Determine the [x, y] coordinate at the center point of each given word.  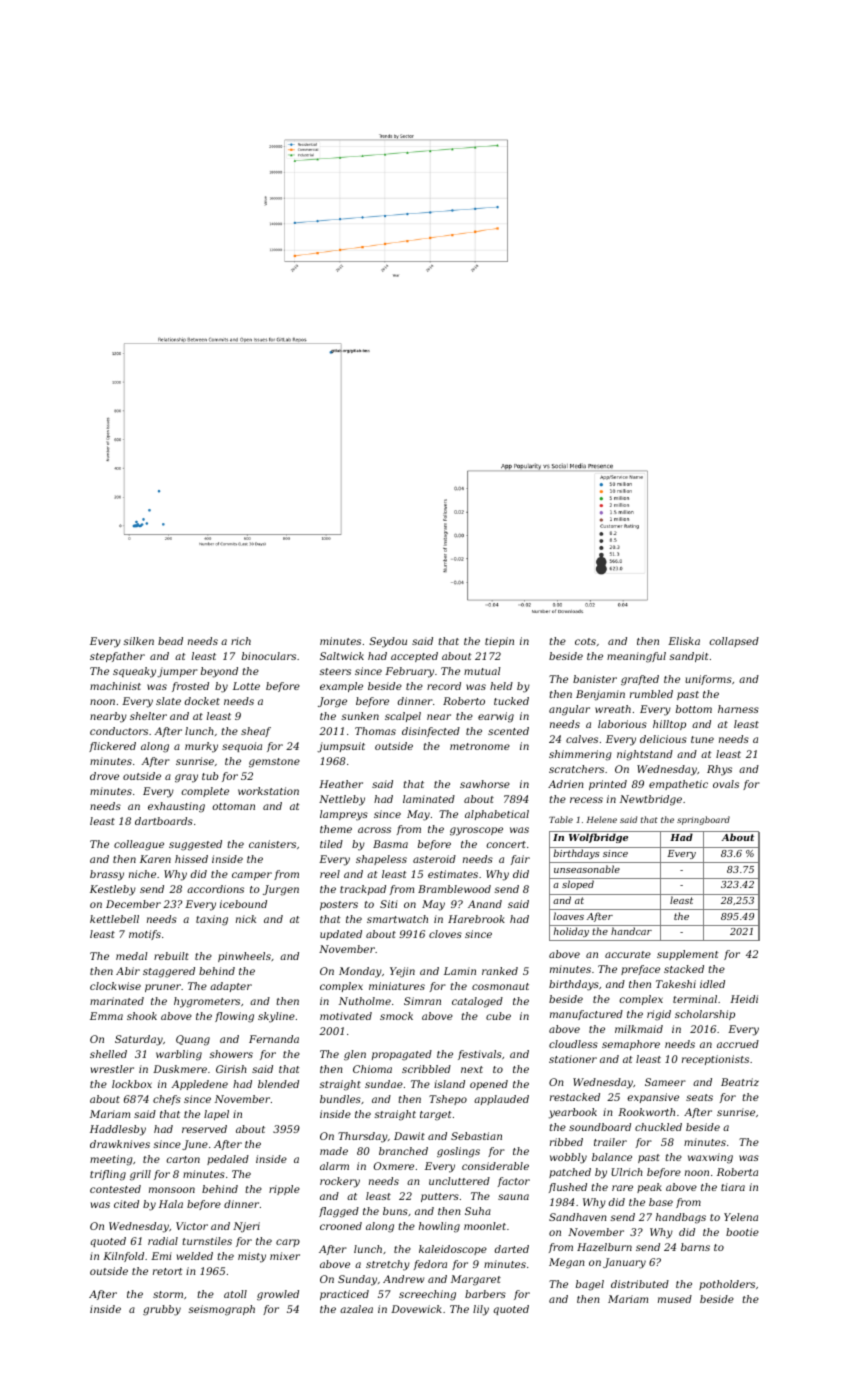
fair [520, 860]
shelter [148, 716]
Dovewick [416, 1309]
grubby [162, 1310]
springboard [703, 820]
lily [481, 1310]
